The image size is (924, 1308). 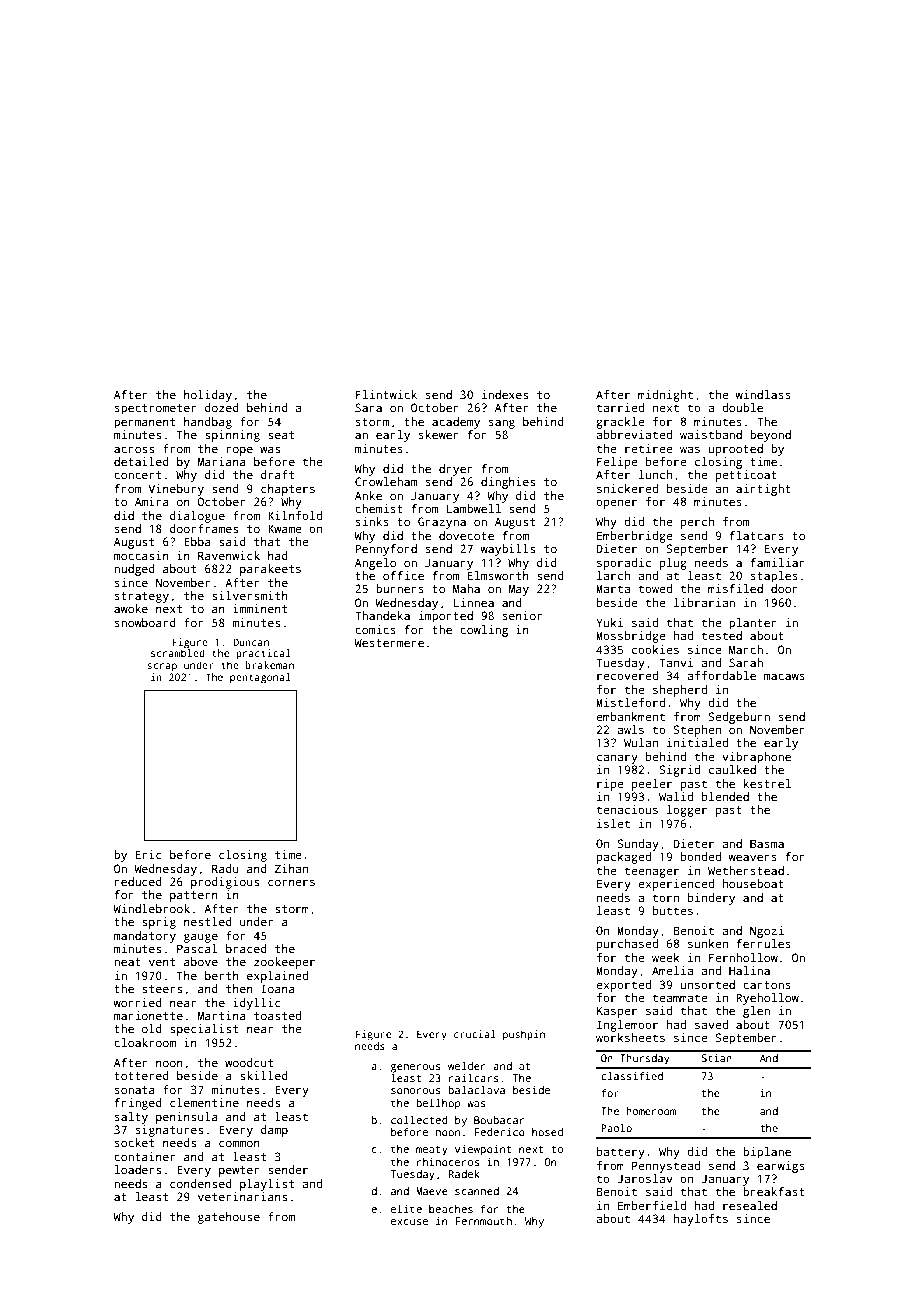 What do you see at coordinates (763, 394) in the page?
I see `windlass` at bounding box center [763, 394].
